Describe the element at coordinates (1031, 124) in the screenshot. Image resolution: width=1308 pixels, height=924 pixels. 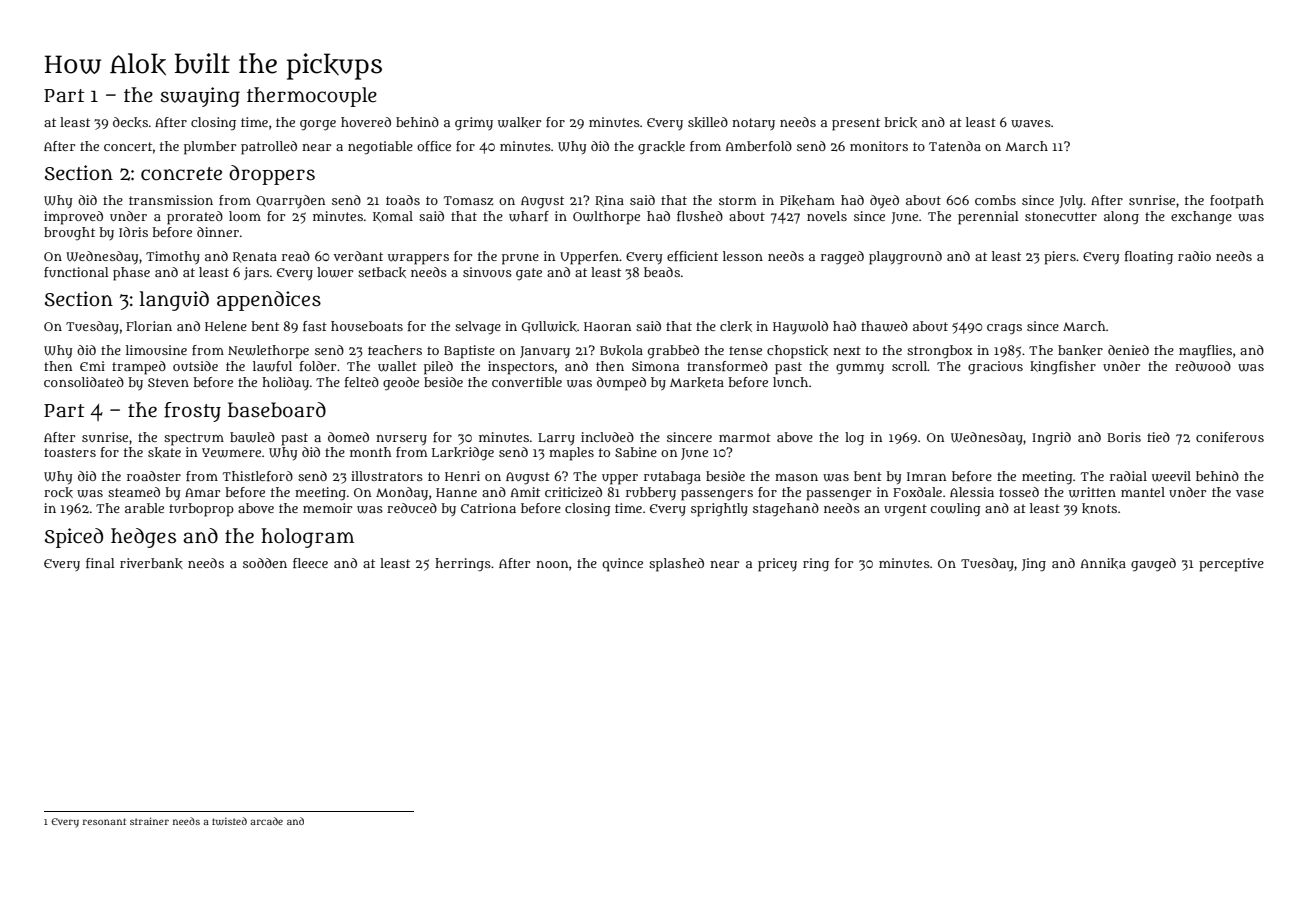
I see `waves` at that location.
